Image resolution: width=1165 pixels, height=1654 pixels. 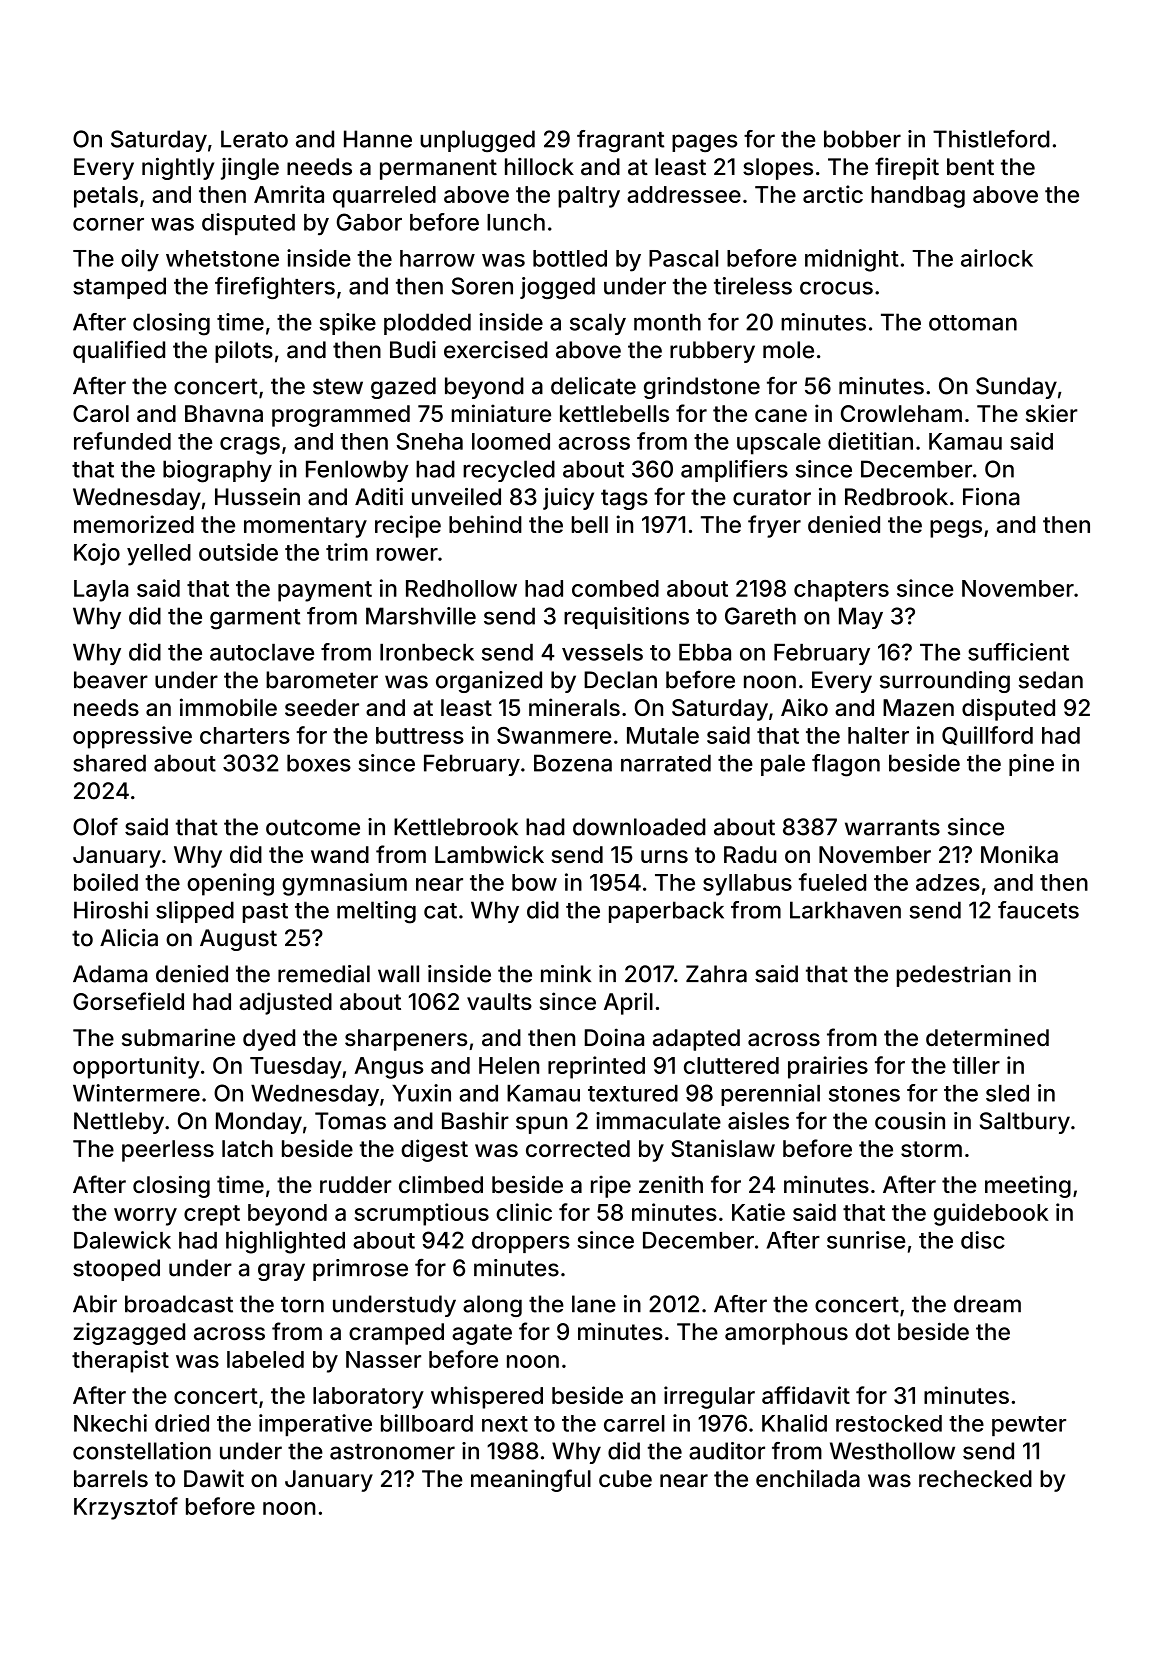 What do you see at coordinates (116, 1270) in the screenshot?
I see `stooped` at bounding box center [116, 1270].
